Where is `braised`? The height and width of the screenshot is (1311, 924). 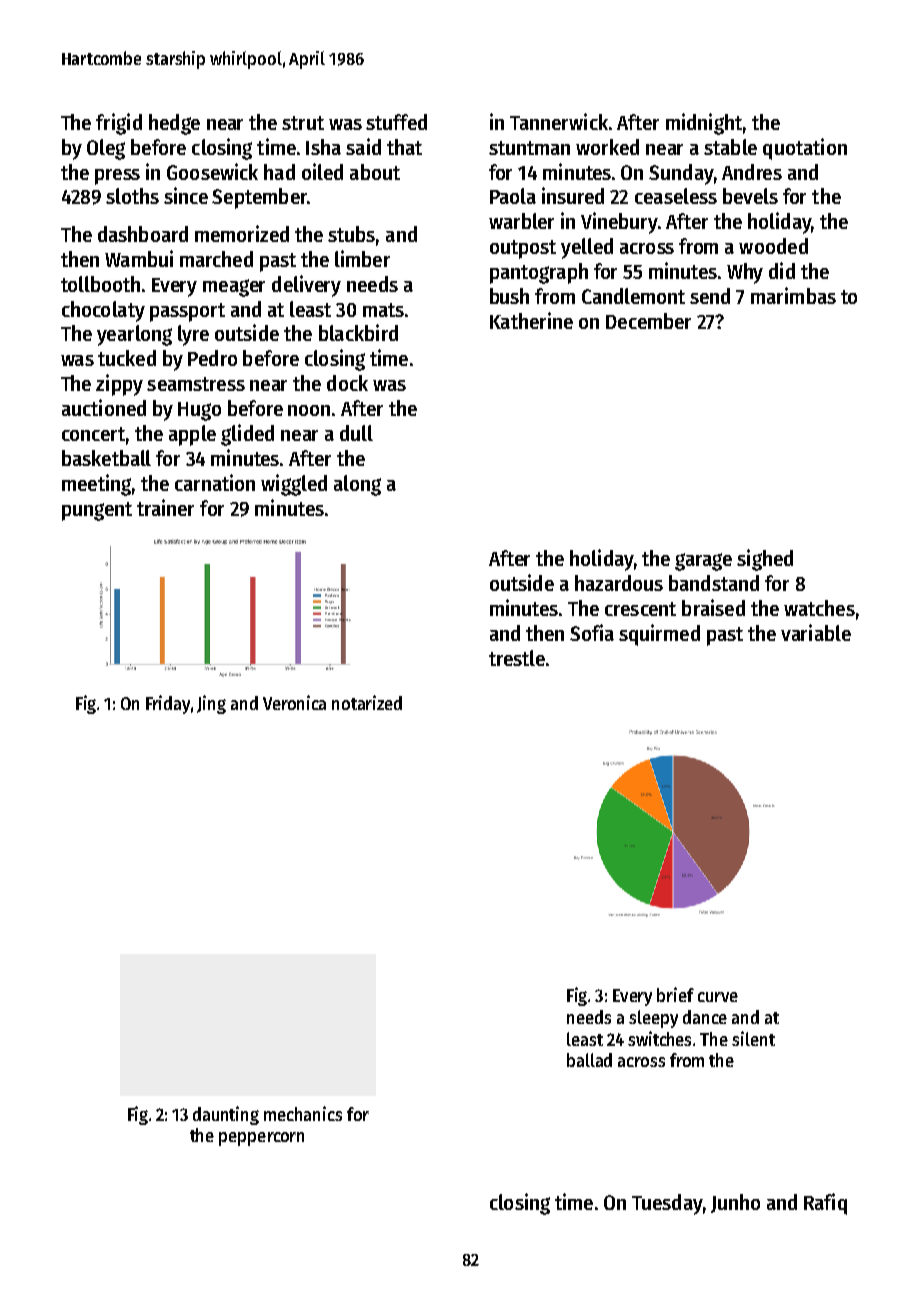 braised is located at coordinates (713, 607).
